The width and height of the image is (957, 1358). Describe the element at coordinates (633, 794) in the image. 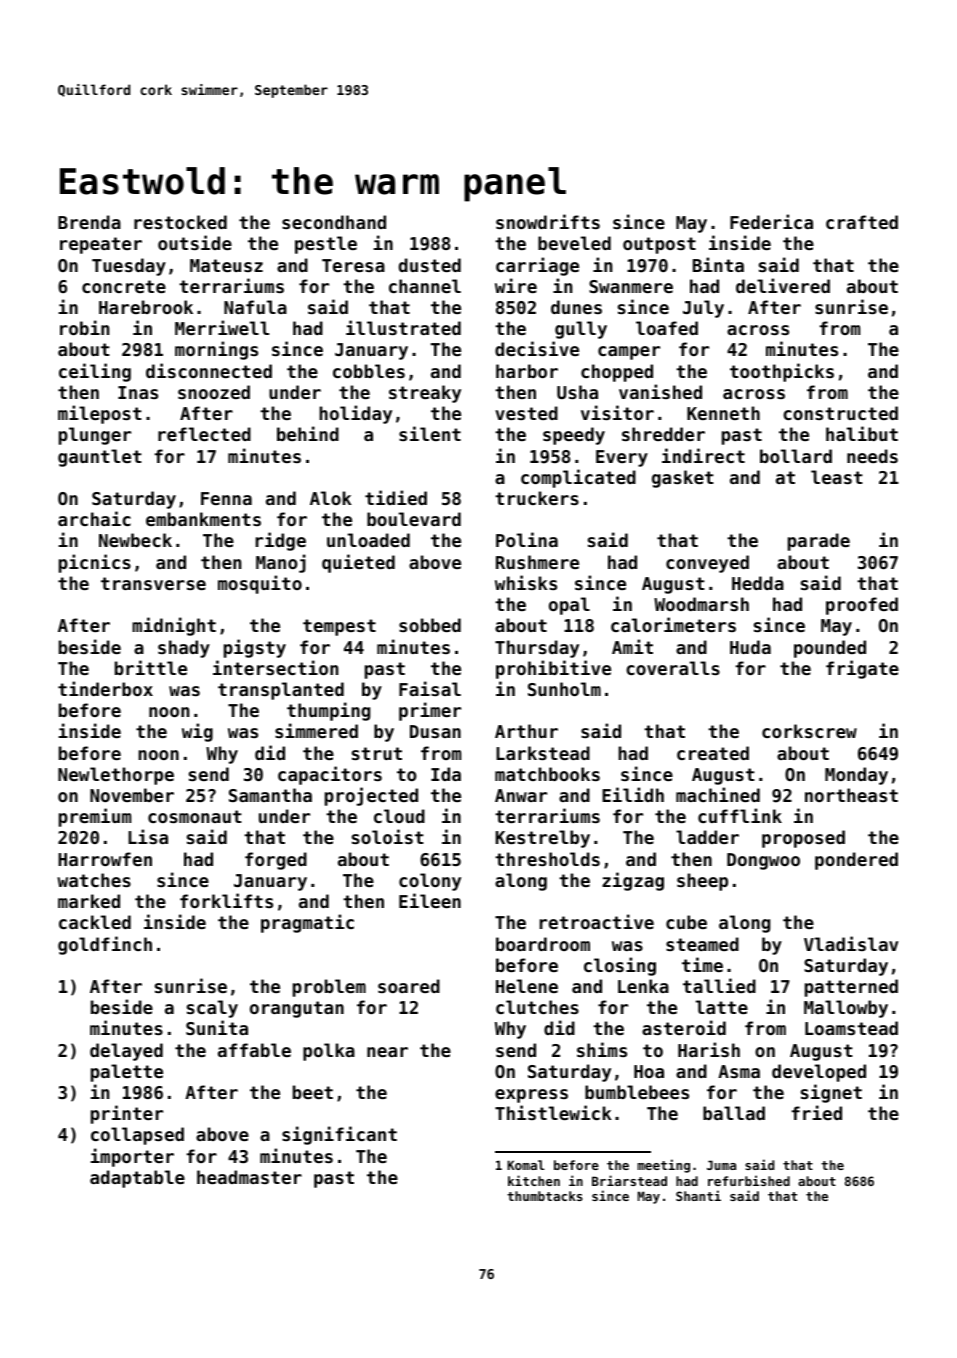

I see `Eilidh` at that location.
